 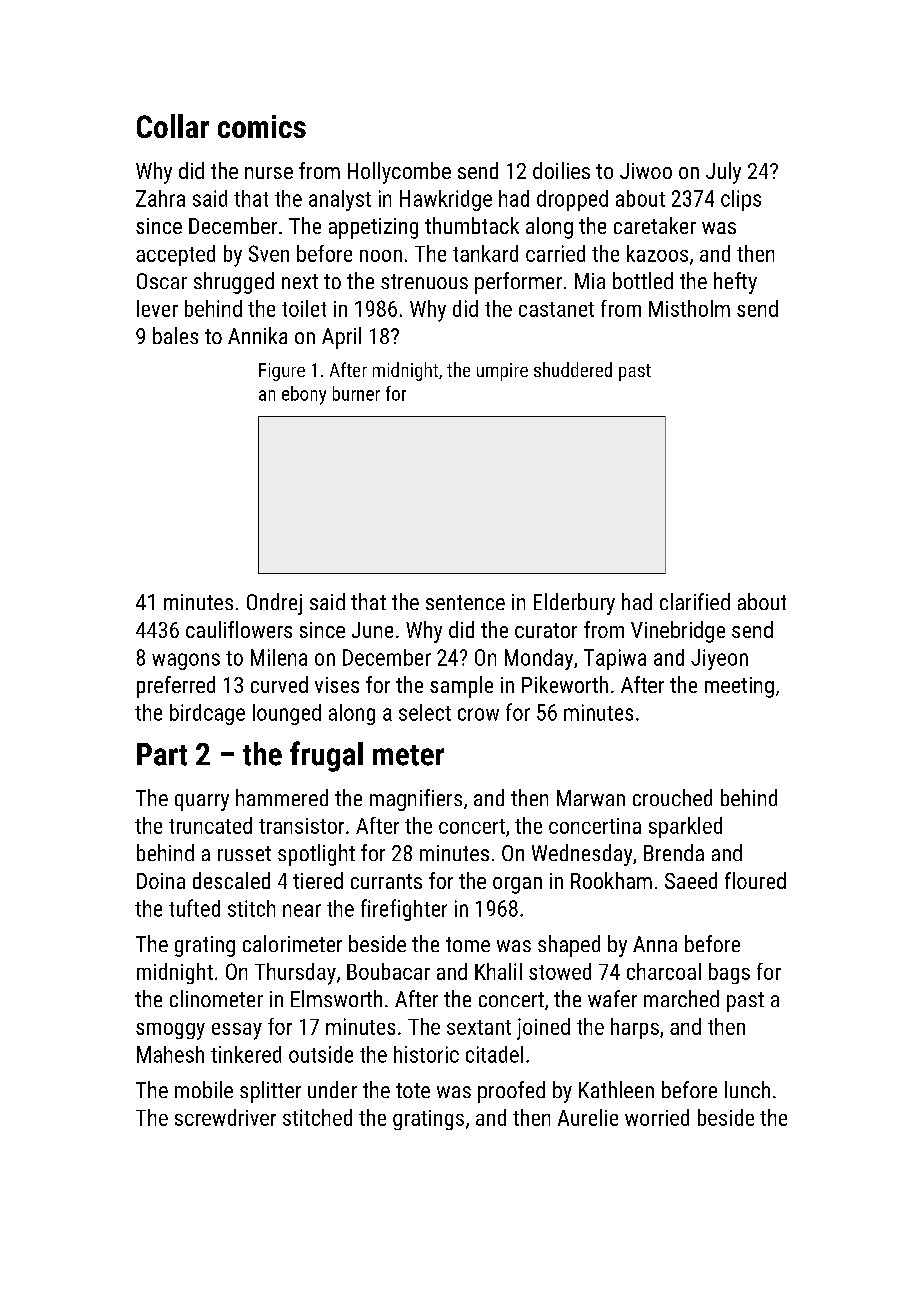 What do you see at coordinates (695, 601) in the image?
I see `clarified` at bounding box center [695, 601].
